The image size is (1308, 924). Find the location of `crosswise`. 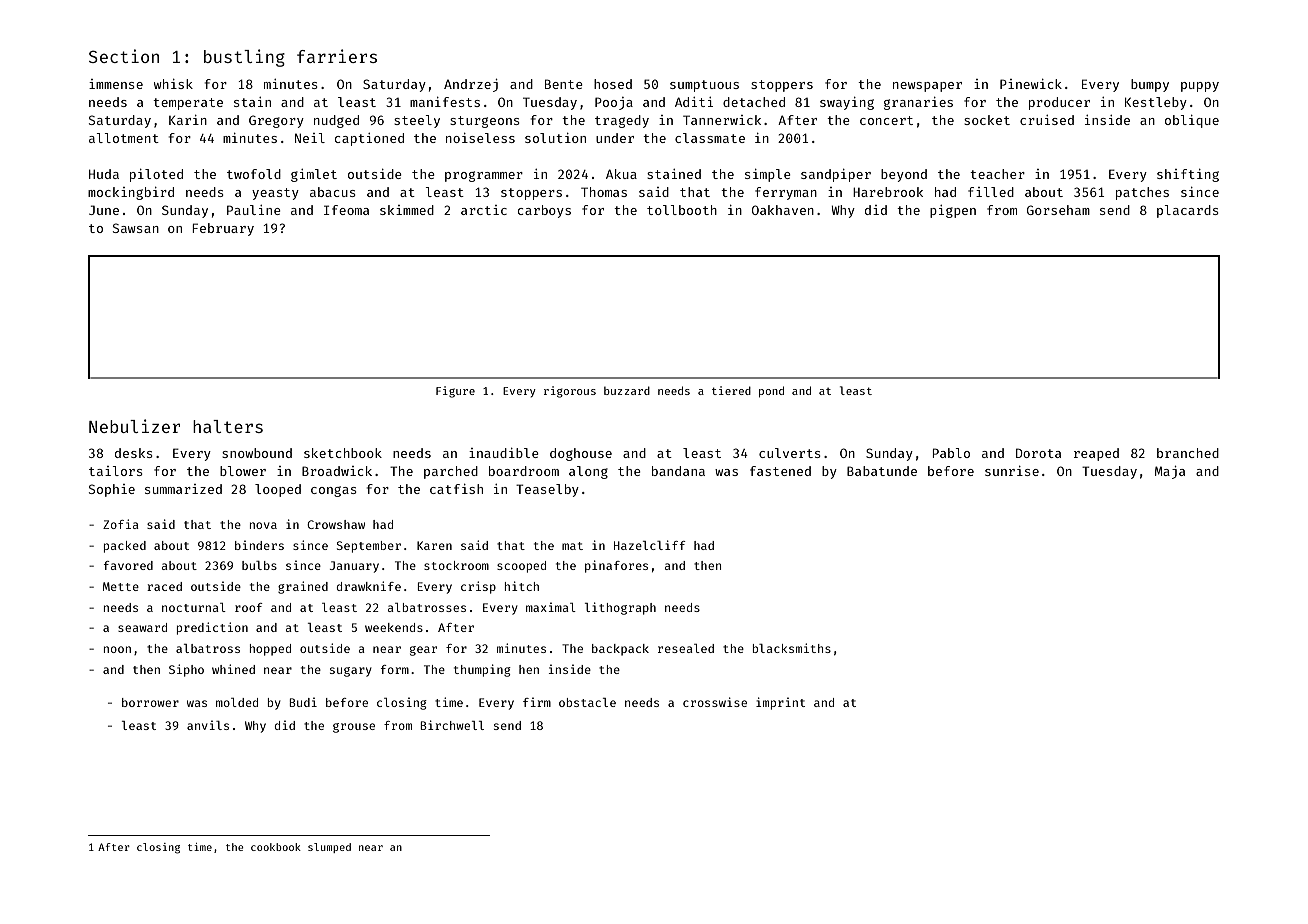

crosswise is located at coordinates (715, 702).
